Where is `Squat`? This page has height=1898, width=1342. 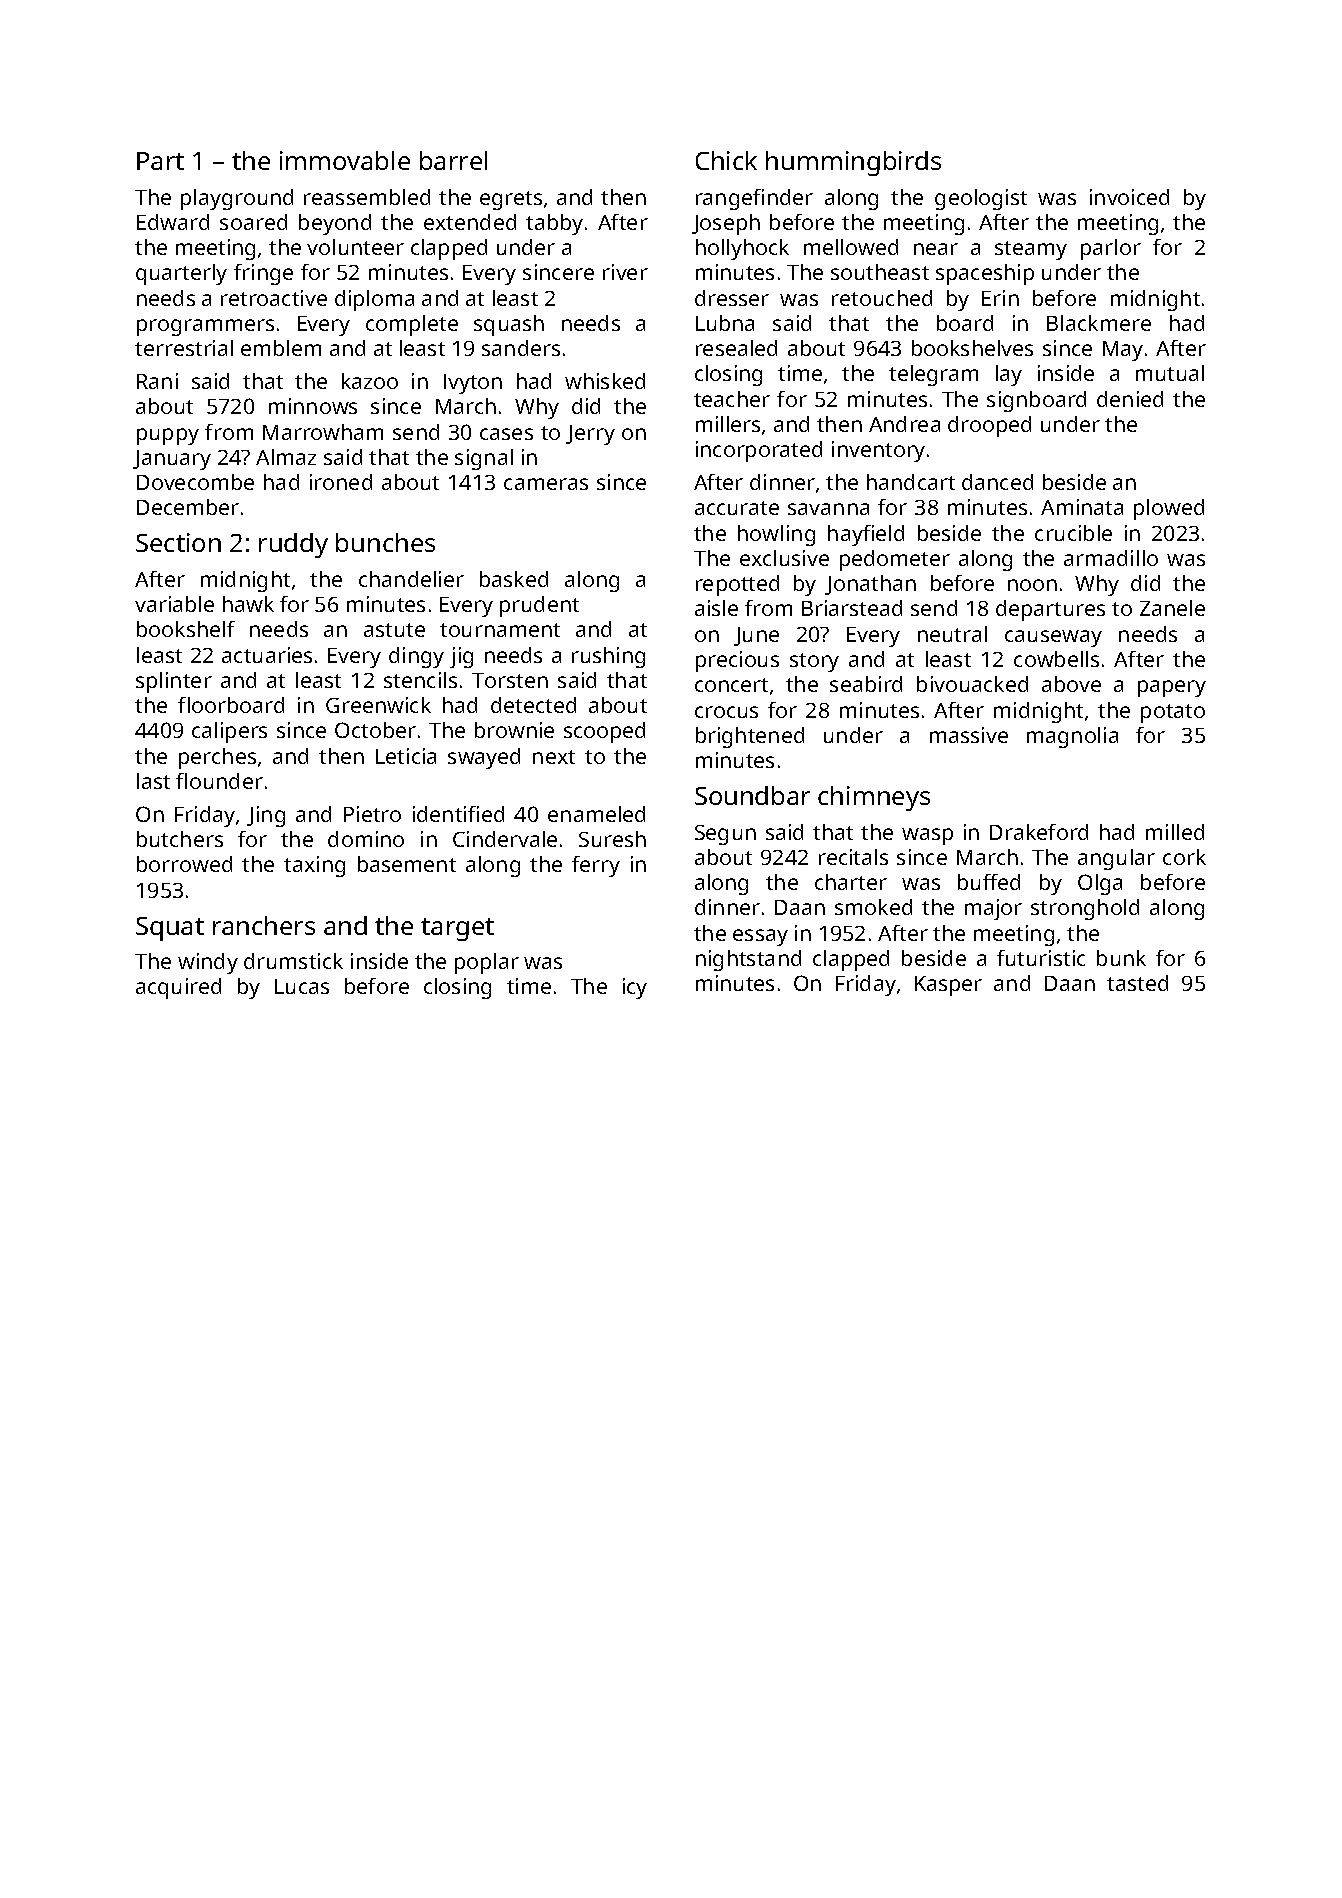
Squat is located at coordinates (170, 929).
